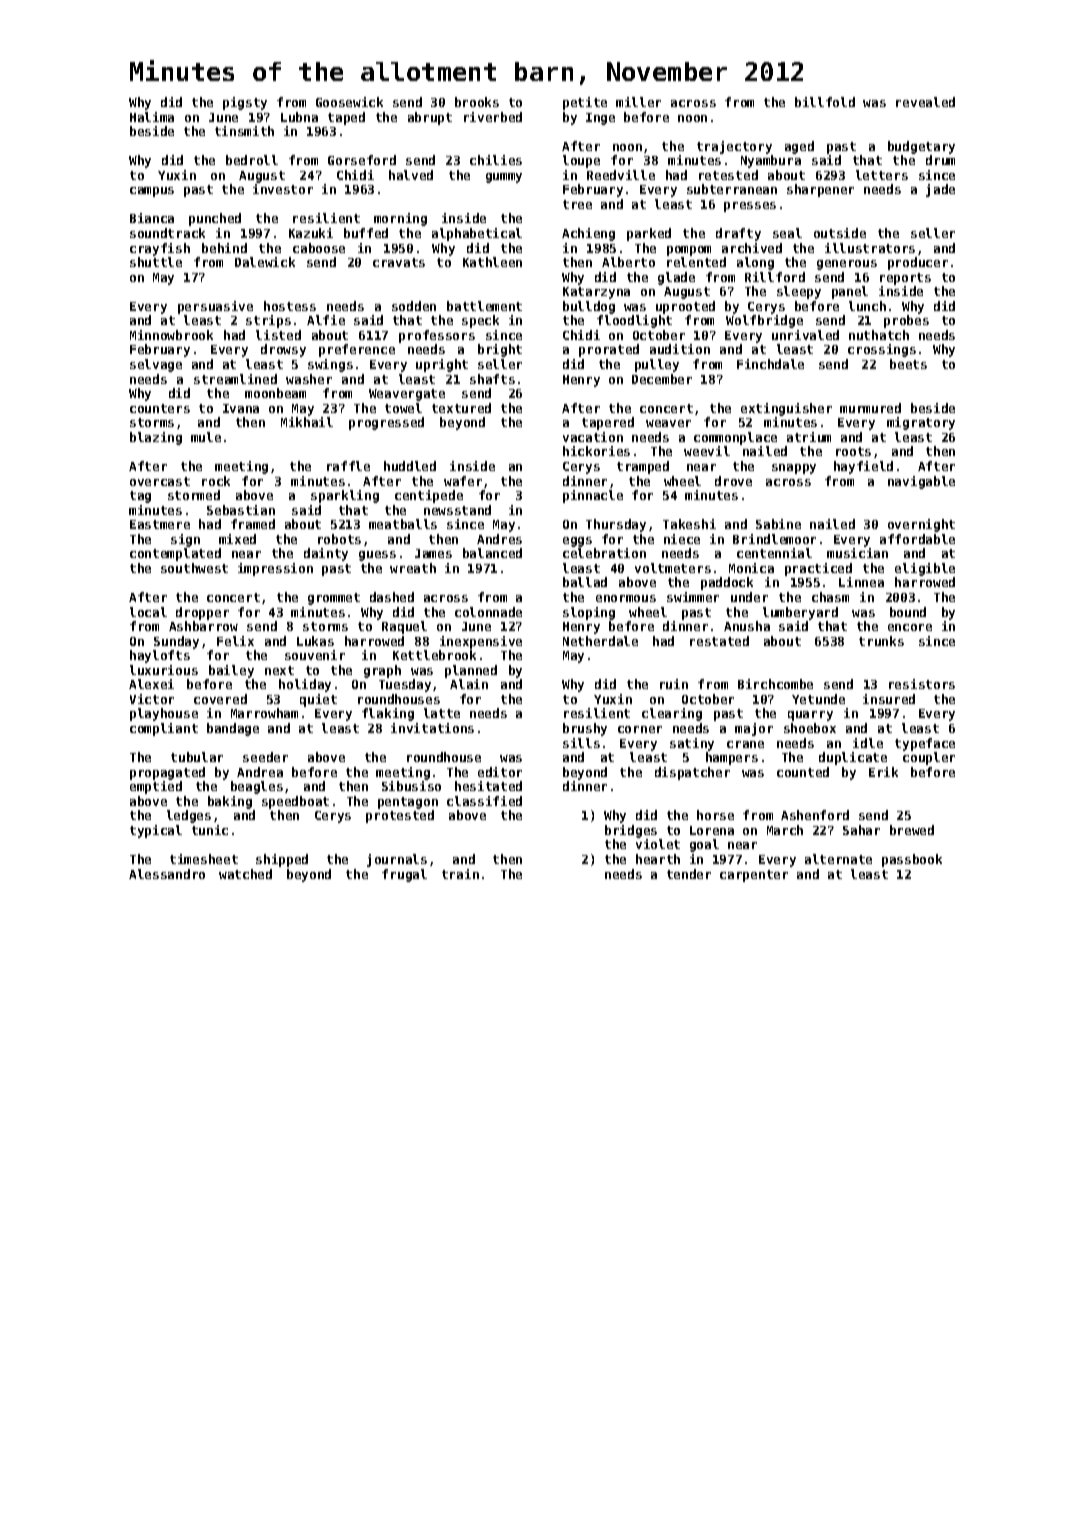  Describe the element at coordinates (210, 830) in the screenshot. I see `tunic` at that location.
